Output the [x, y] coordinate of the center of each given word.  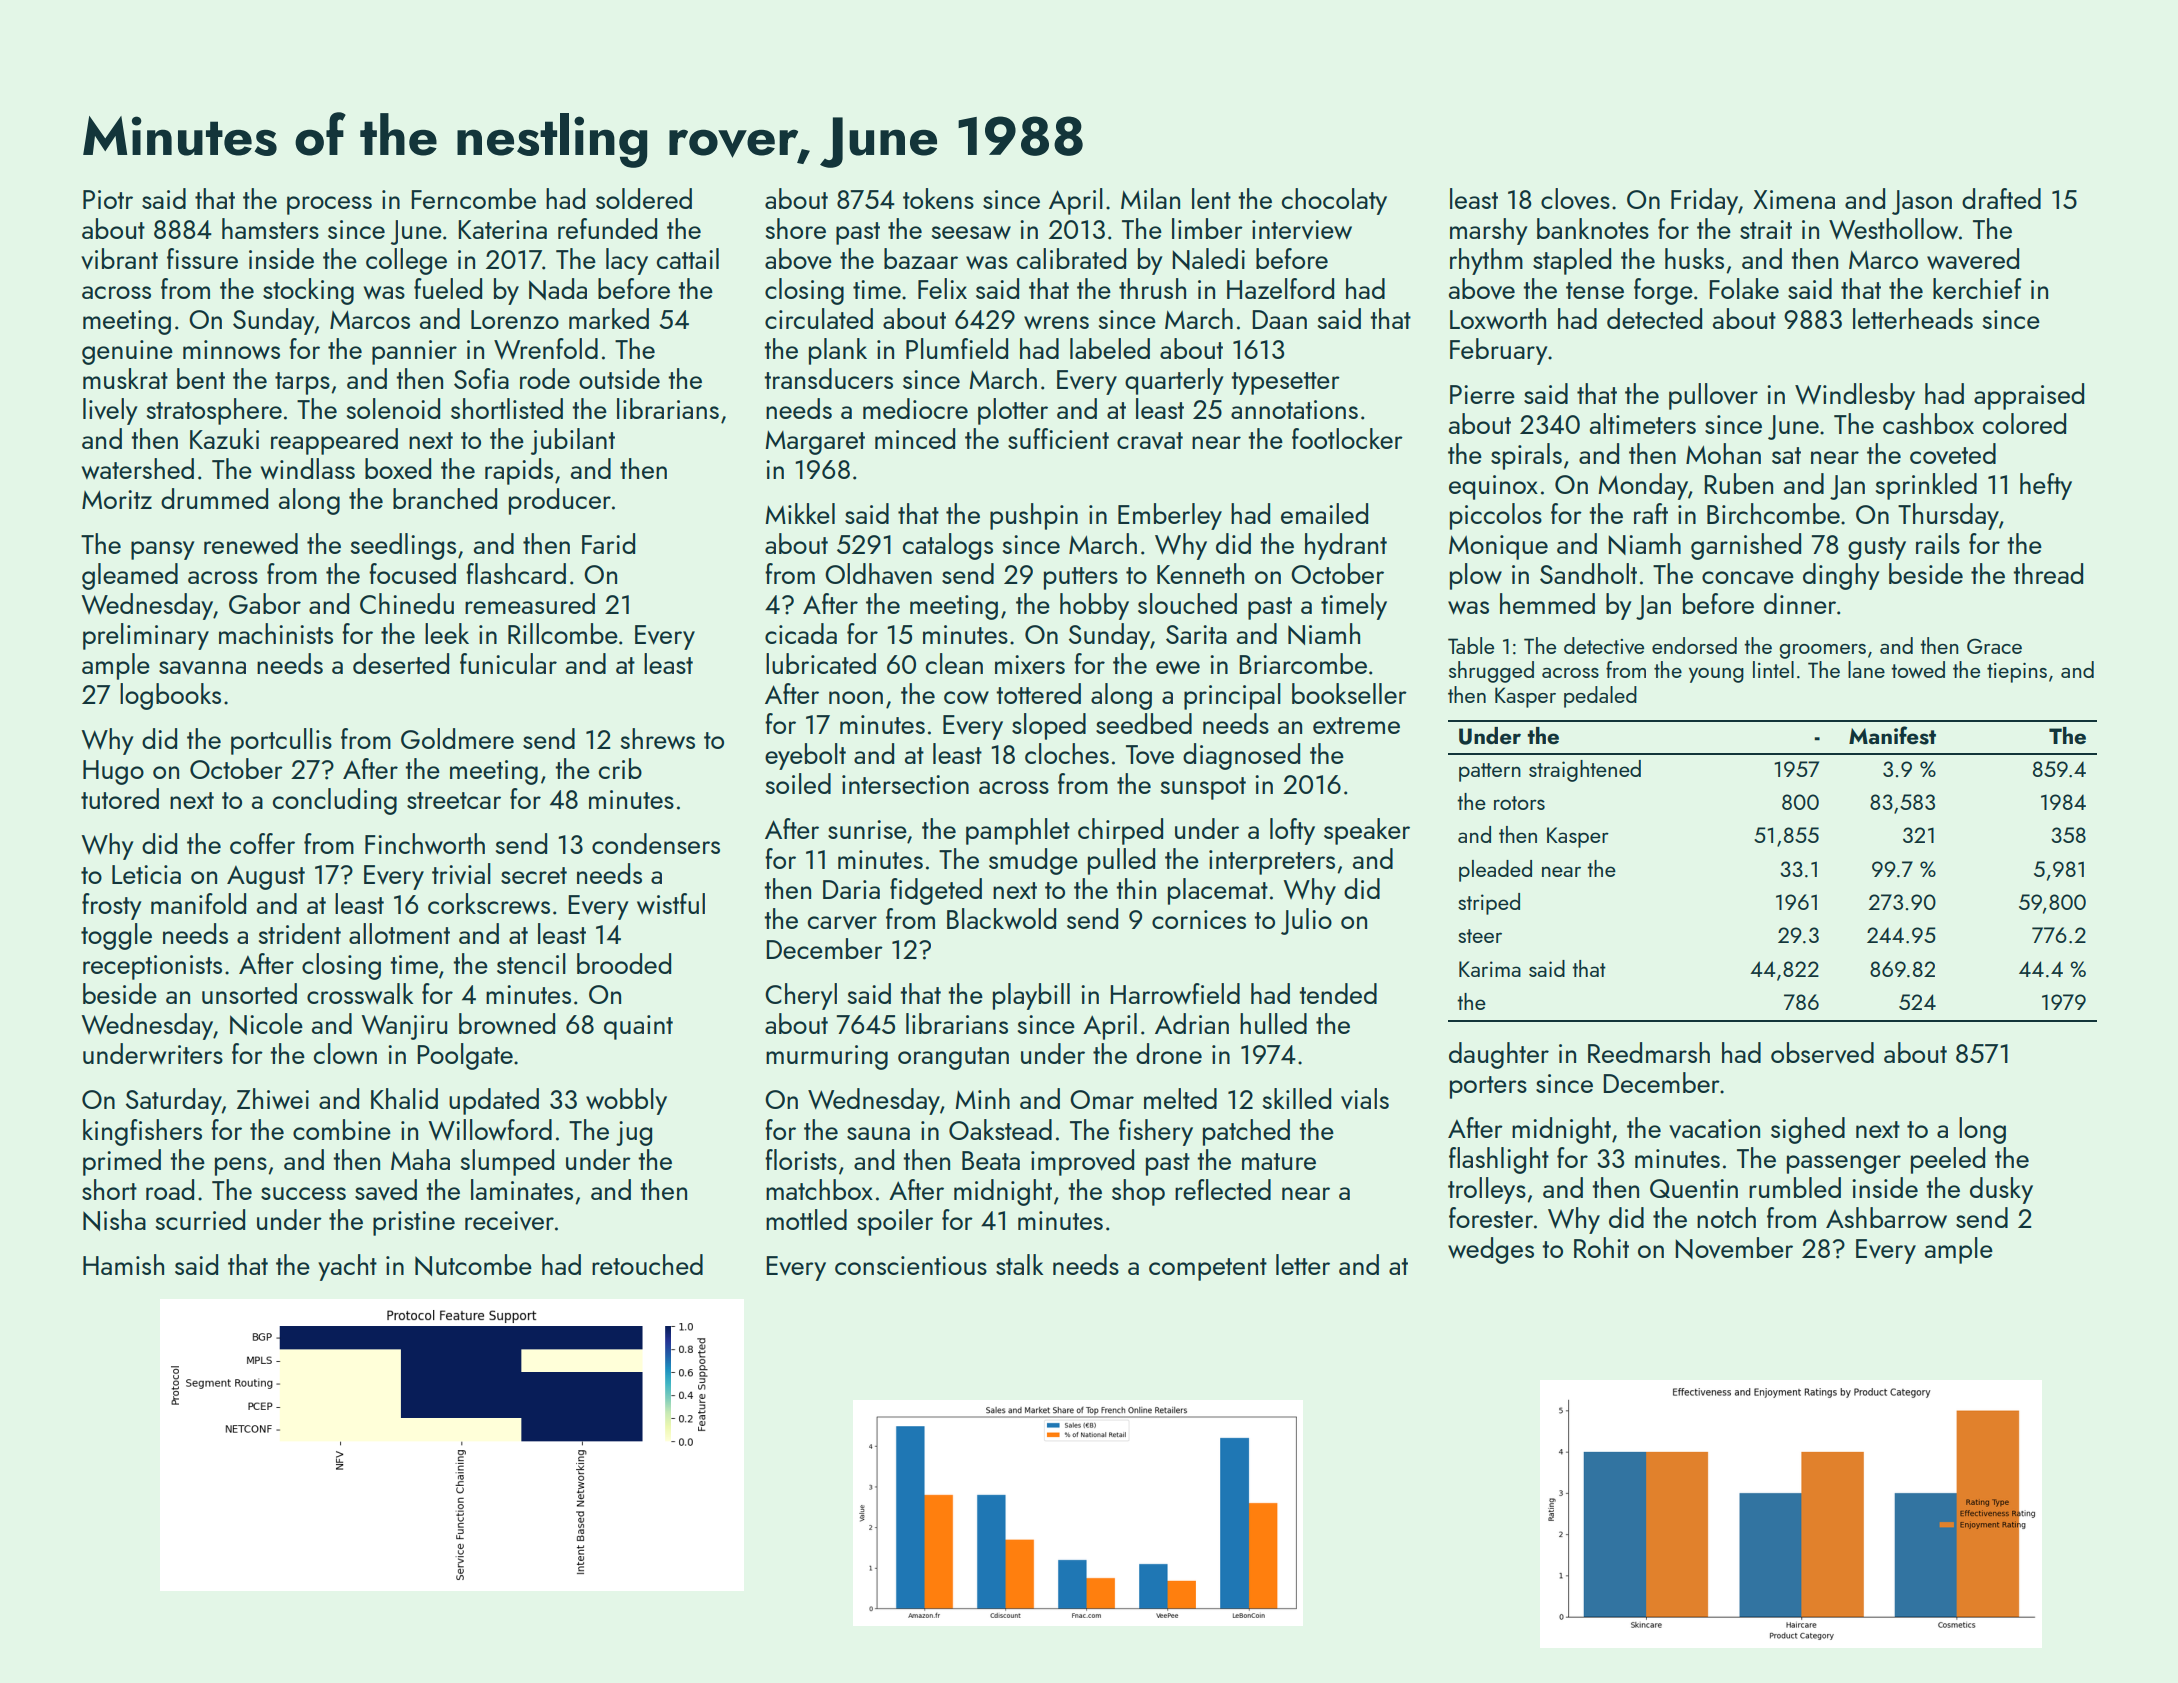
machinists [276, 633]
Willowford [490, 1129]
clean [954, 663]
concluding [335, 801]
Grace [1994, 646]
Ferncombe [474, 198]
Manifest [1892, 735]
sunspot [1203, 788]
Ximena [1794, 199]
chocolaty [1334, 201]
